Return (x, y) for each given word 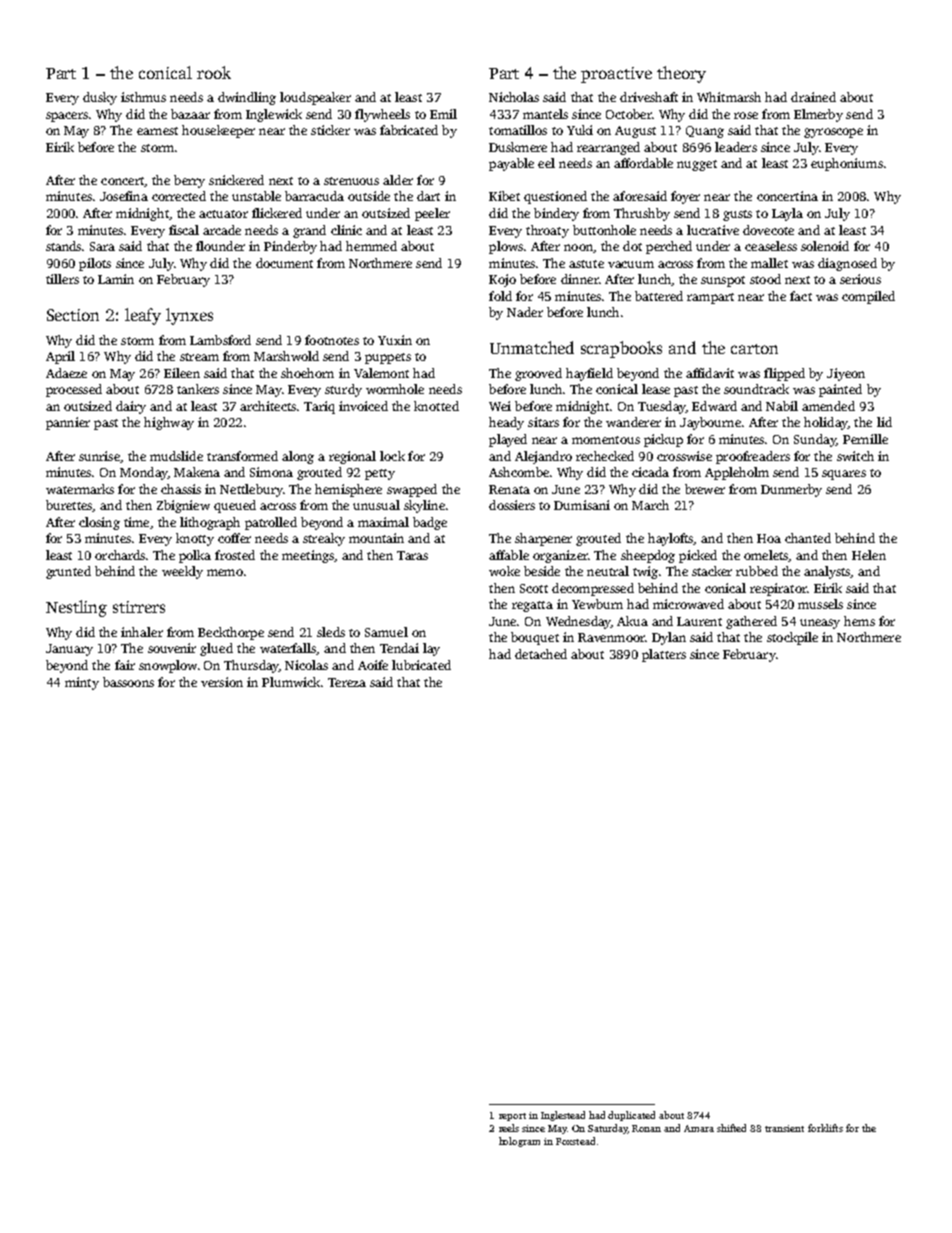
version (222, 682)
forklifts (825, 1128)
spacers (67, 117)
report (512, 1117)
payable (511, 164)
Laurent (699, 621)
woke (504, 571)
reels (509, 1128)
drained (813, 97)
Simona (271, 472)
